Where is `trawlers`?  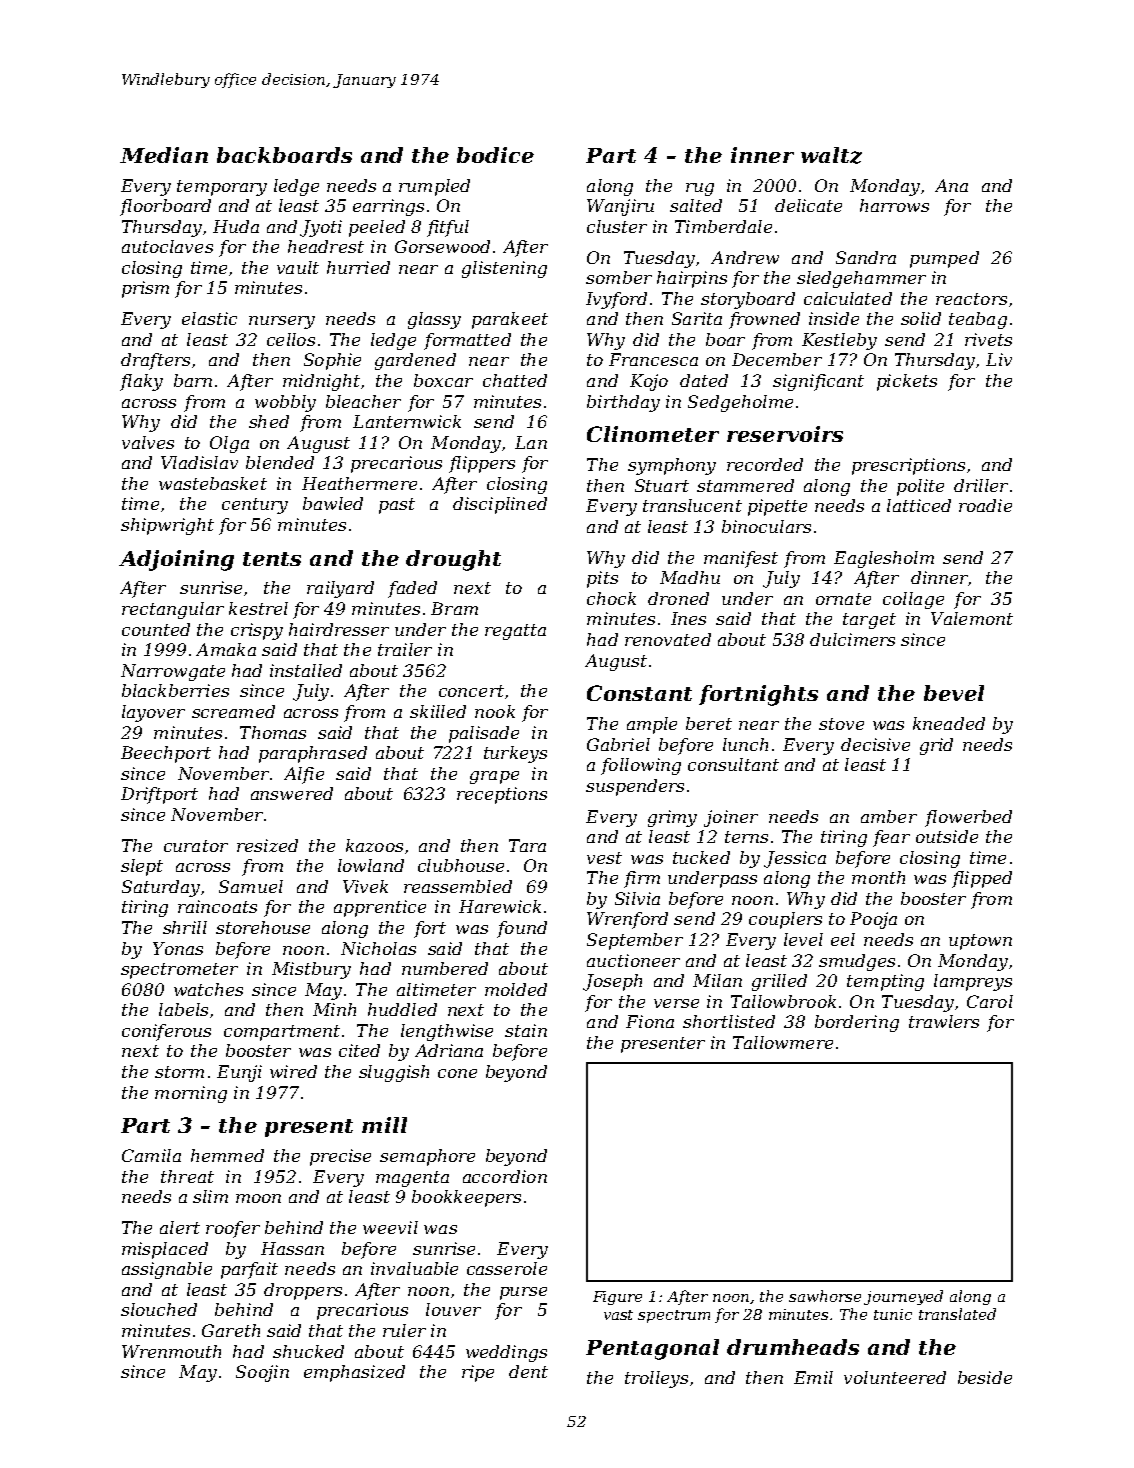 trawlers is located at coordinates (944, 1021).
